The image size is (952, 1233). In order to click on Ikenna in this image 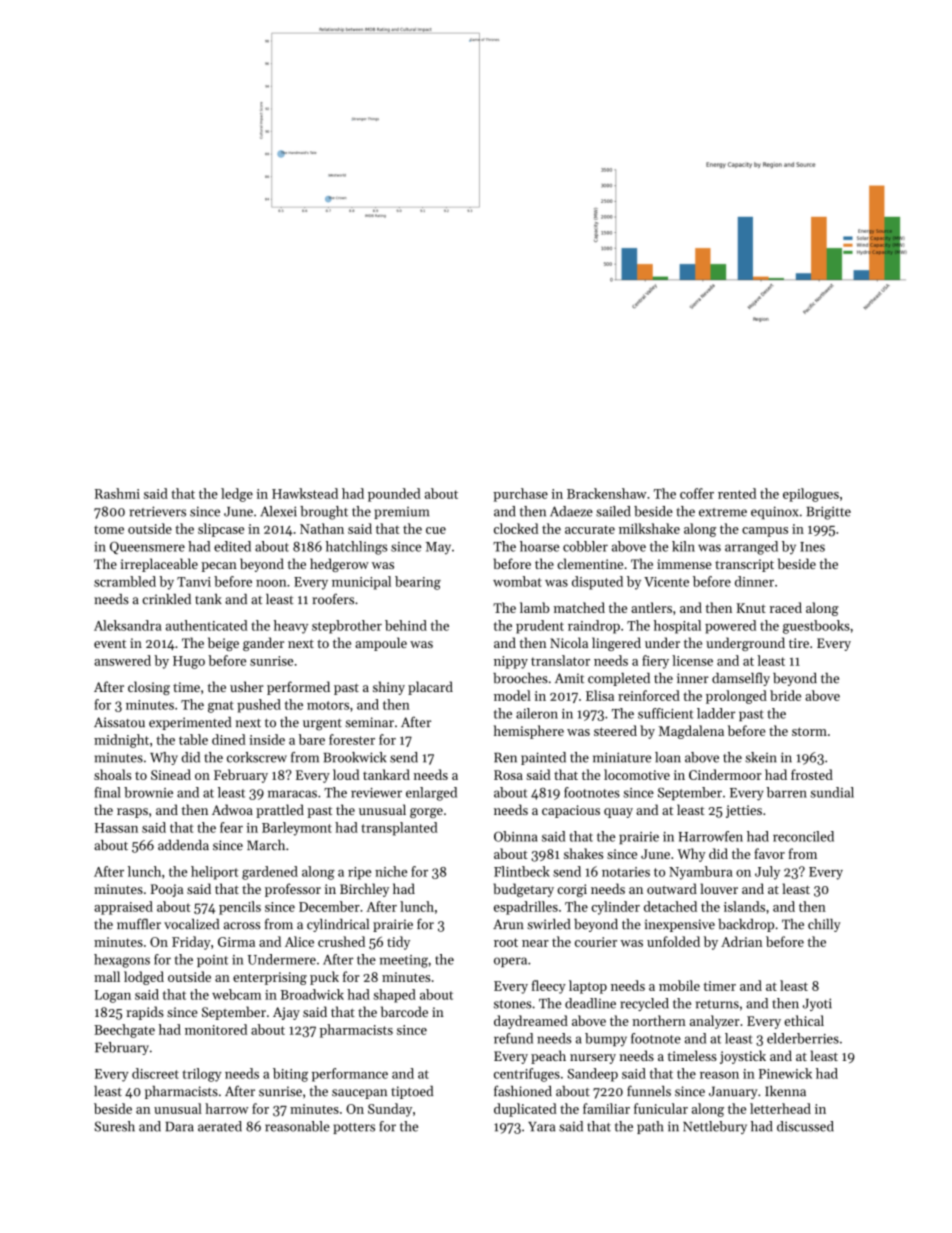, I will do `click(785, 1091)`.
